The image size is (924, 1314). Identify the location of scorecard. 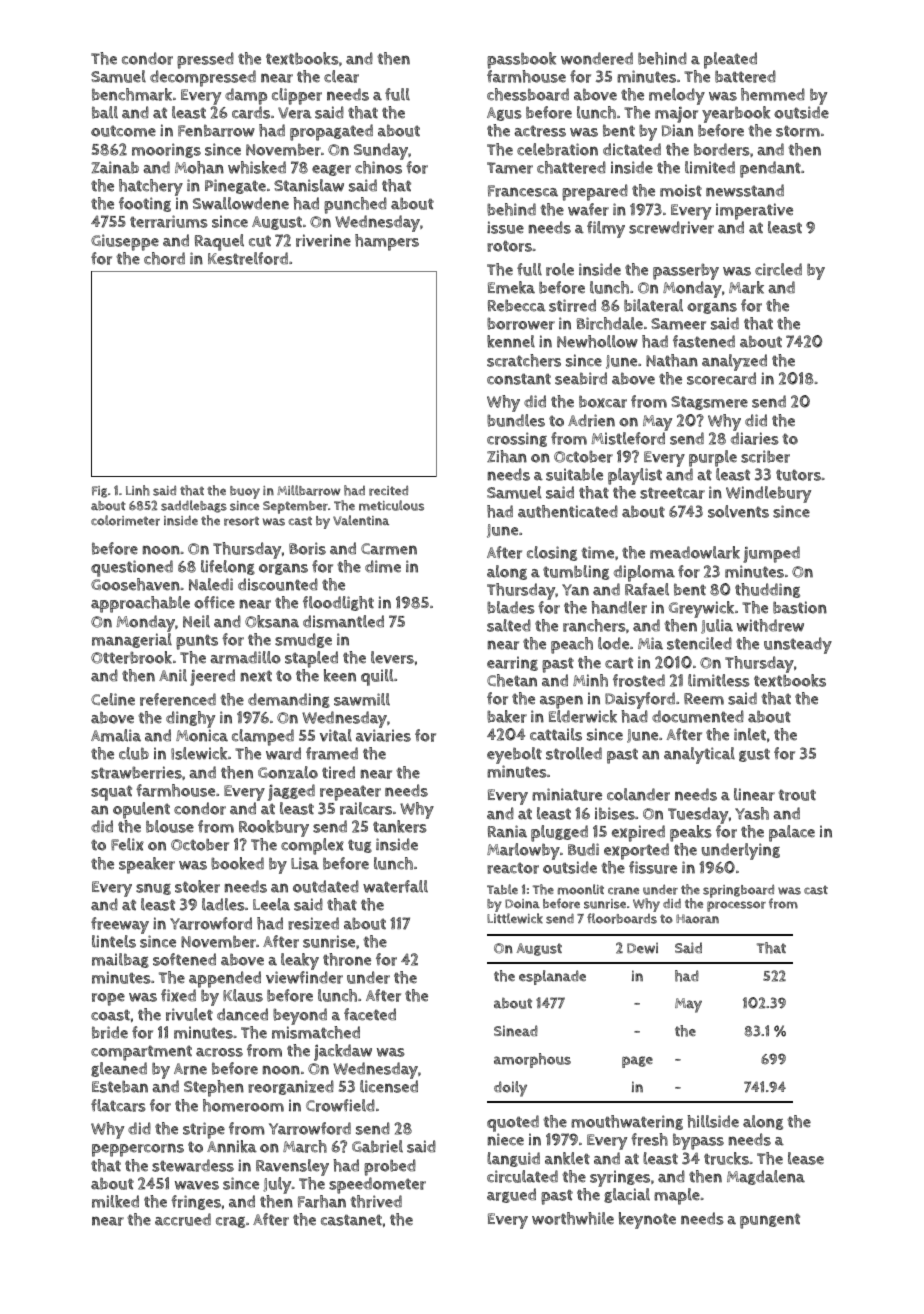
(721, 378).
